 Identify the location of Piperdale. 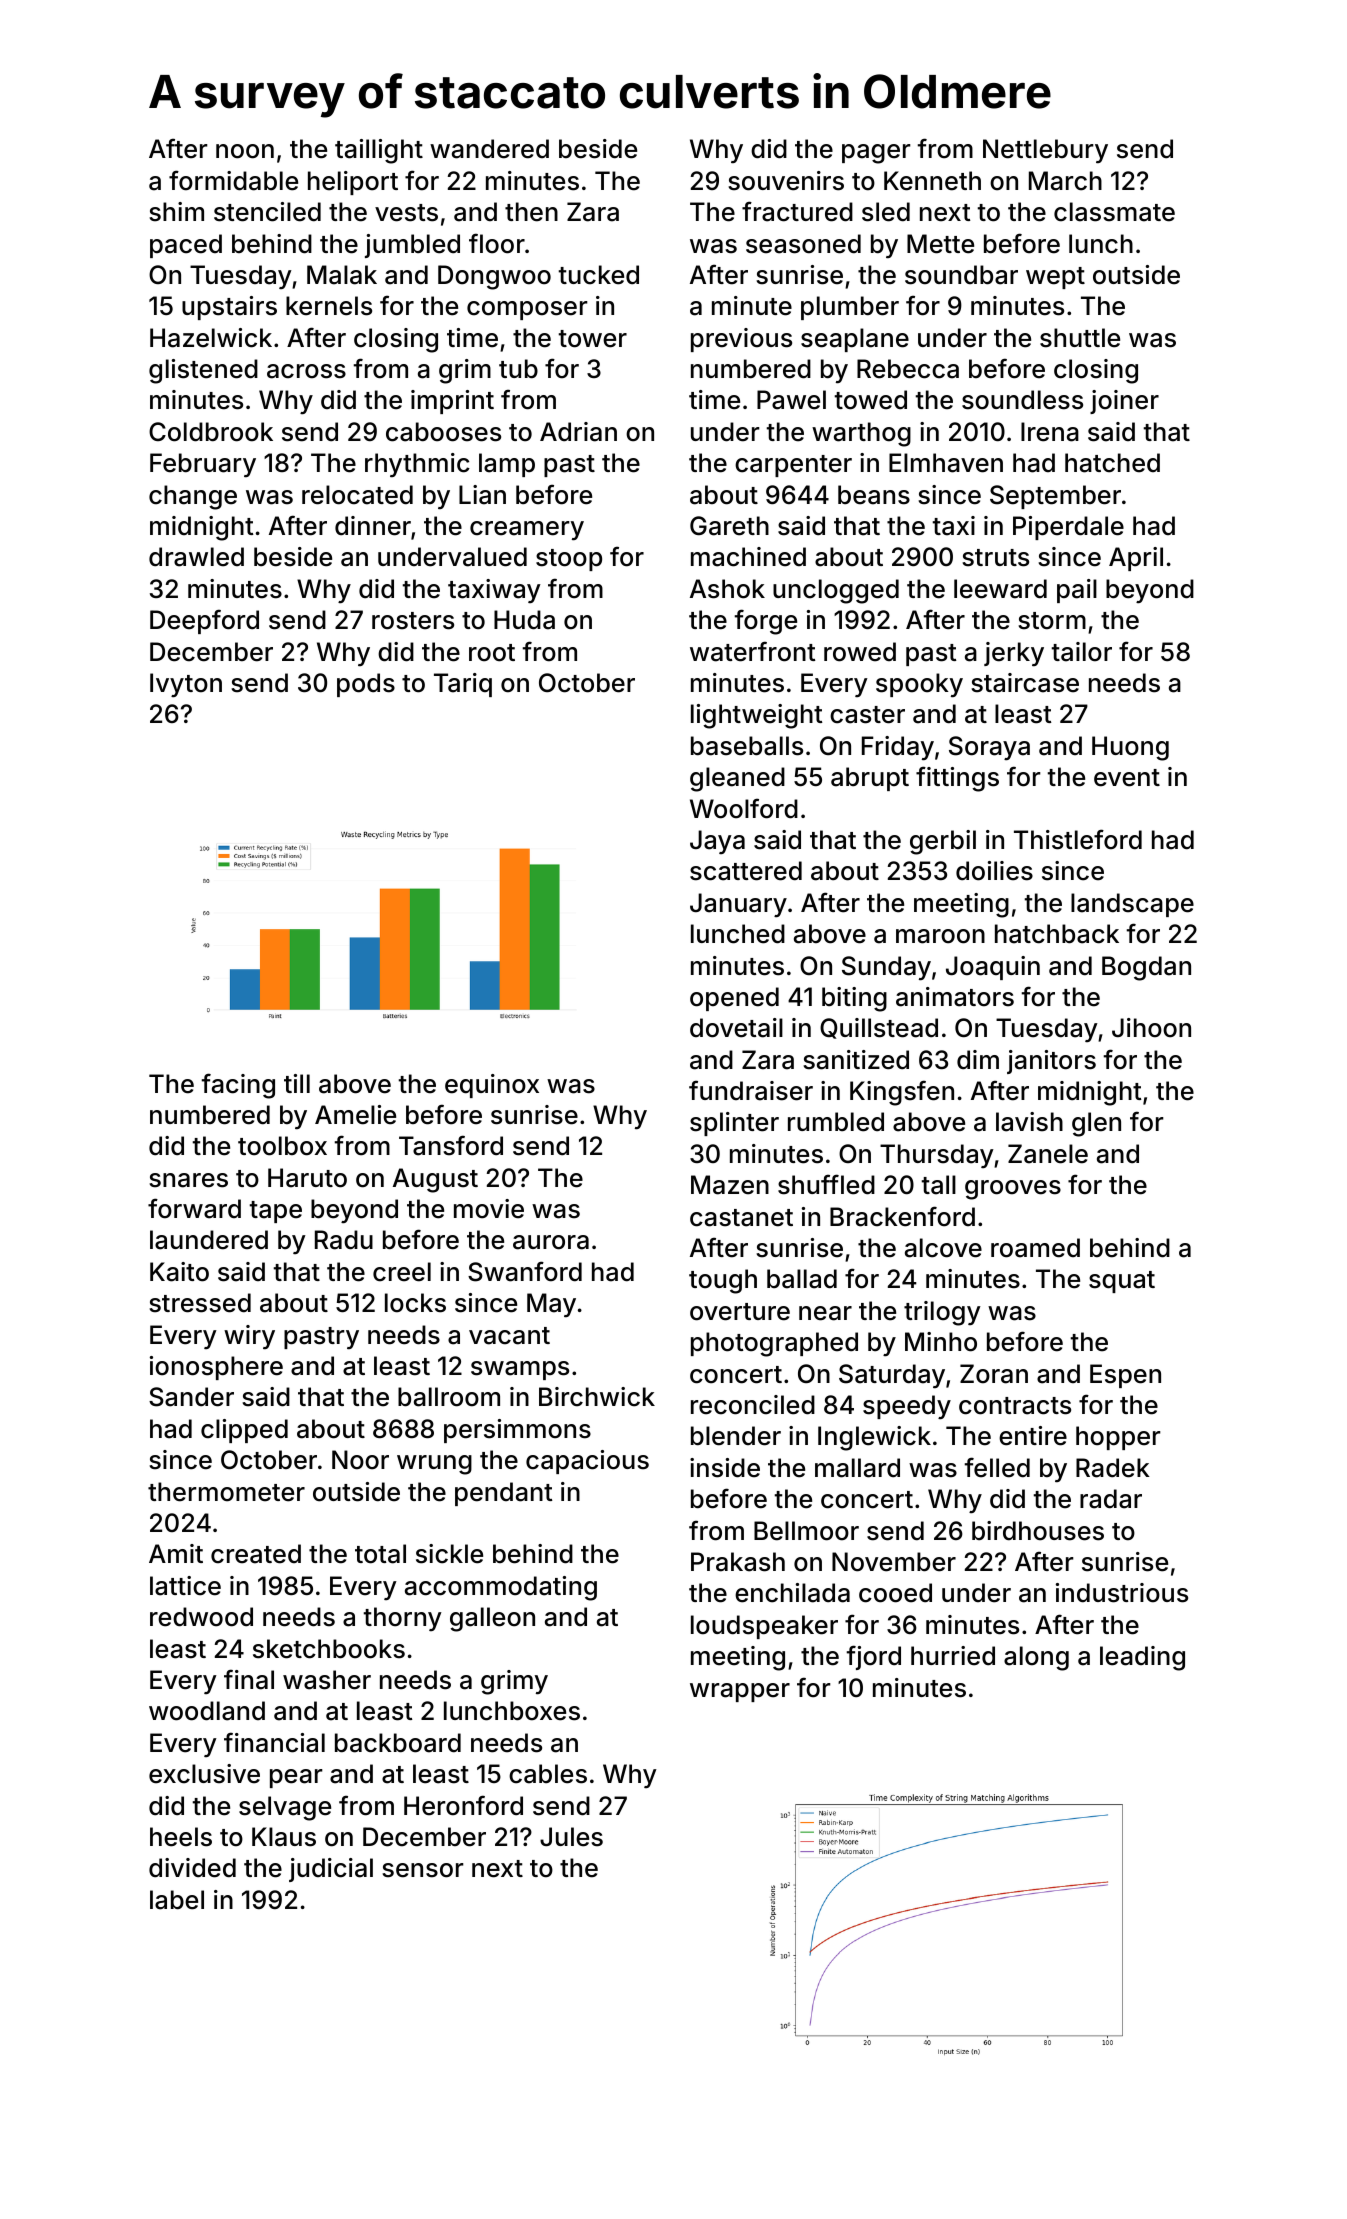
(1068, 528).
